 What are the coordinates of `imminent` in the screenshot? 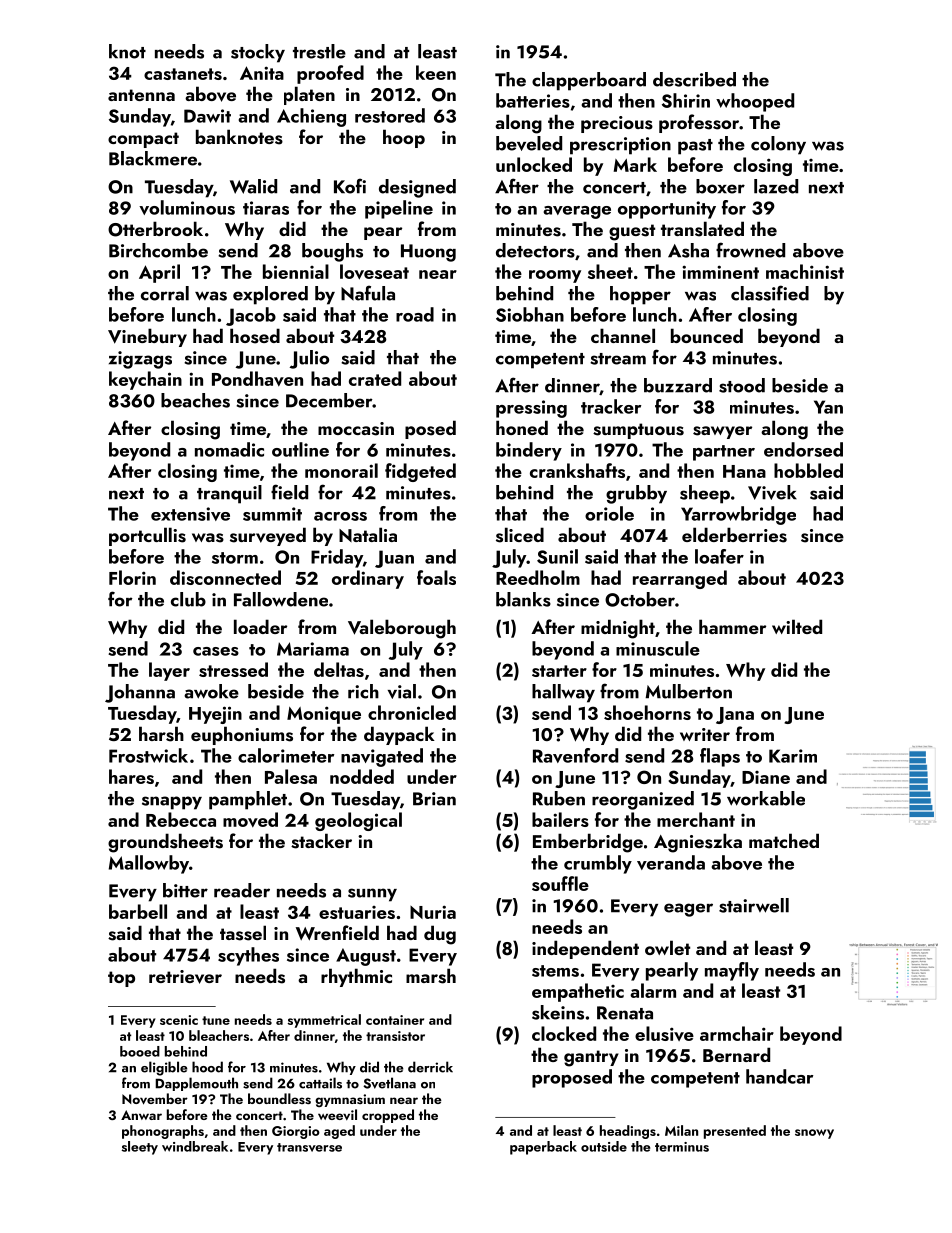 It's located at (720, 272).
